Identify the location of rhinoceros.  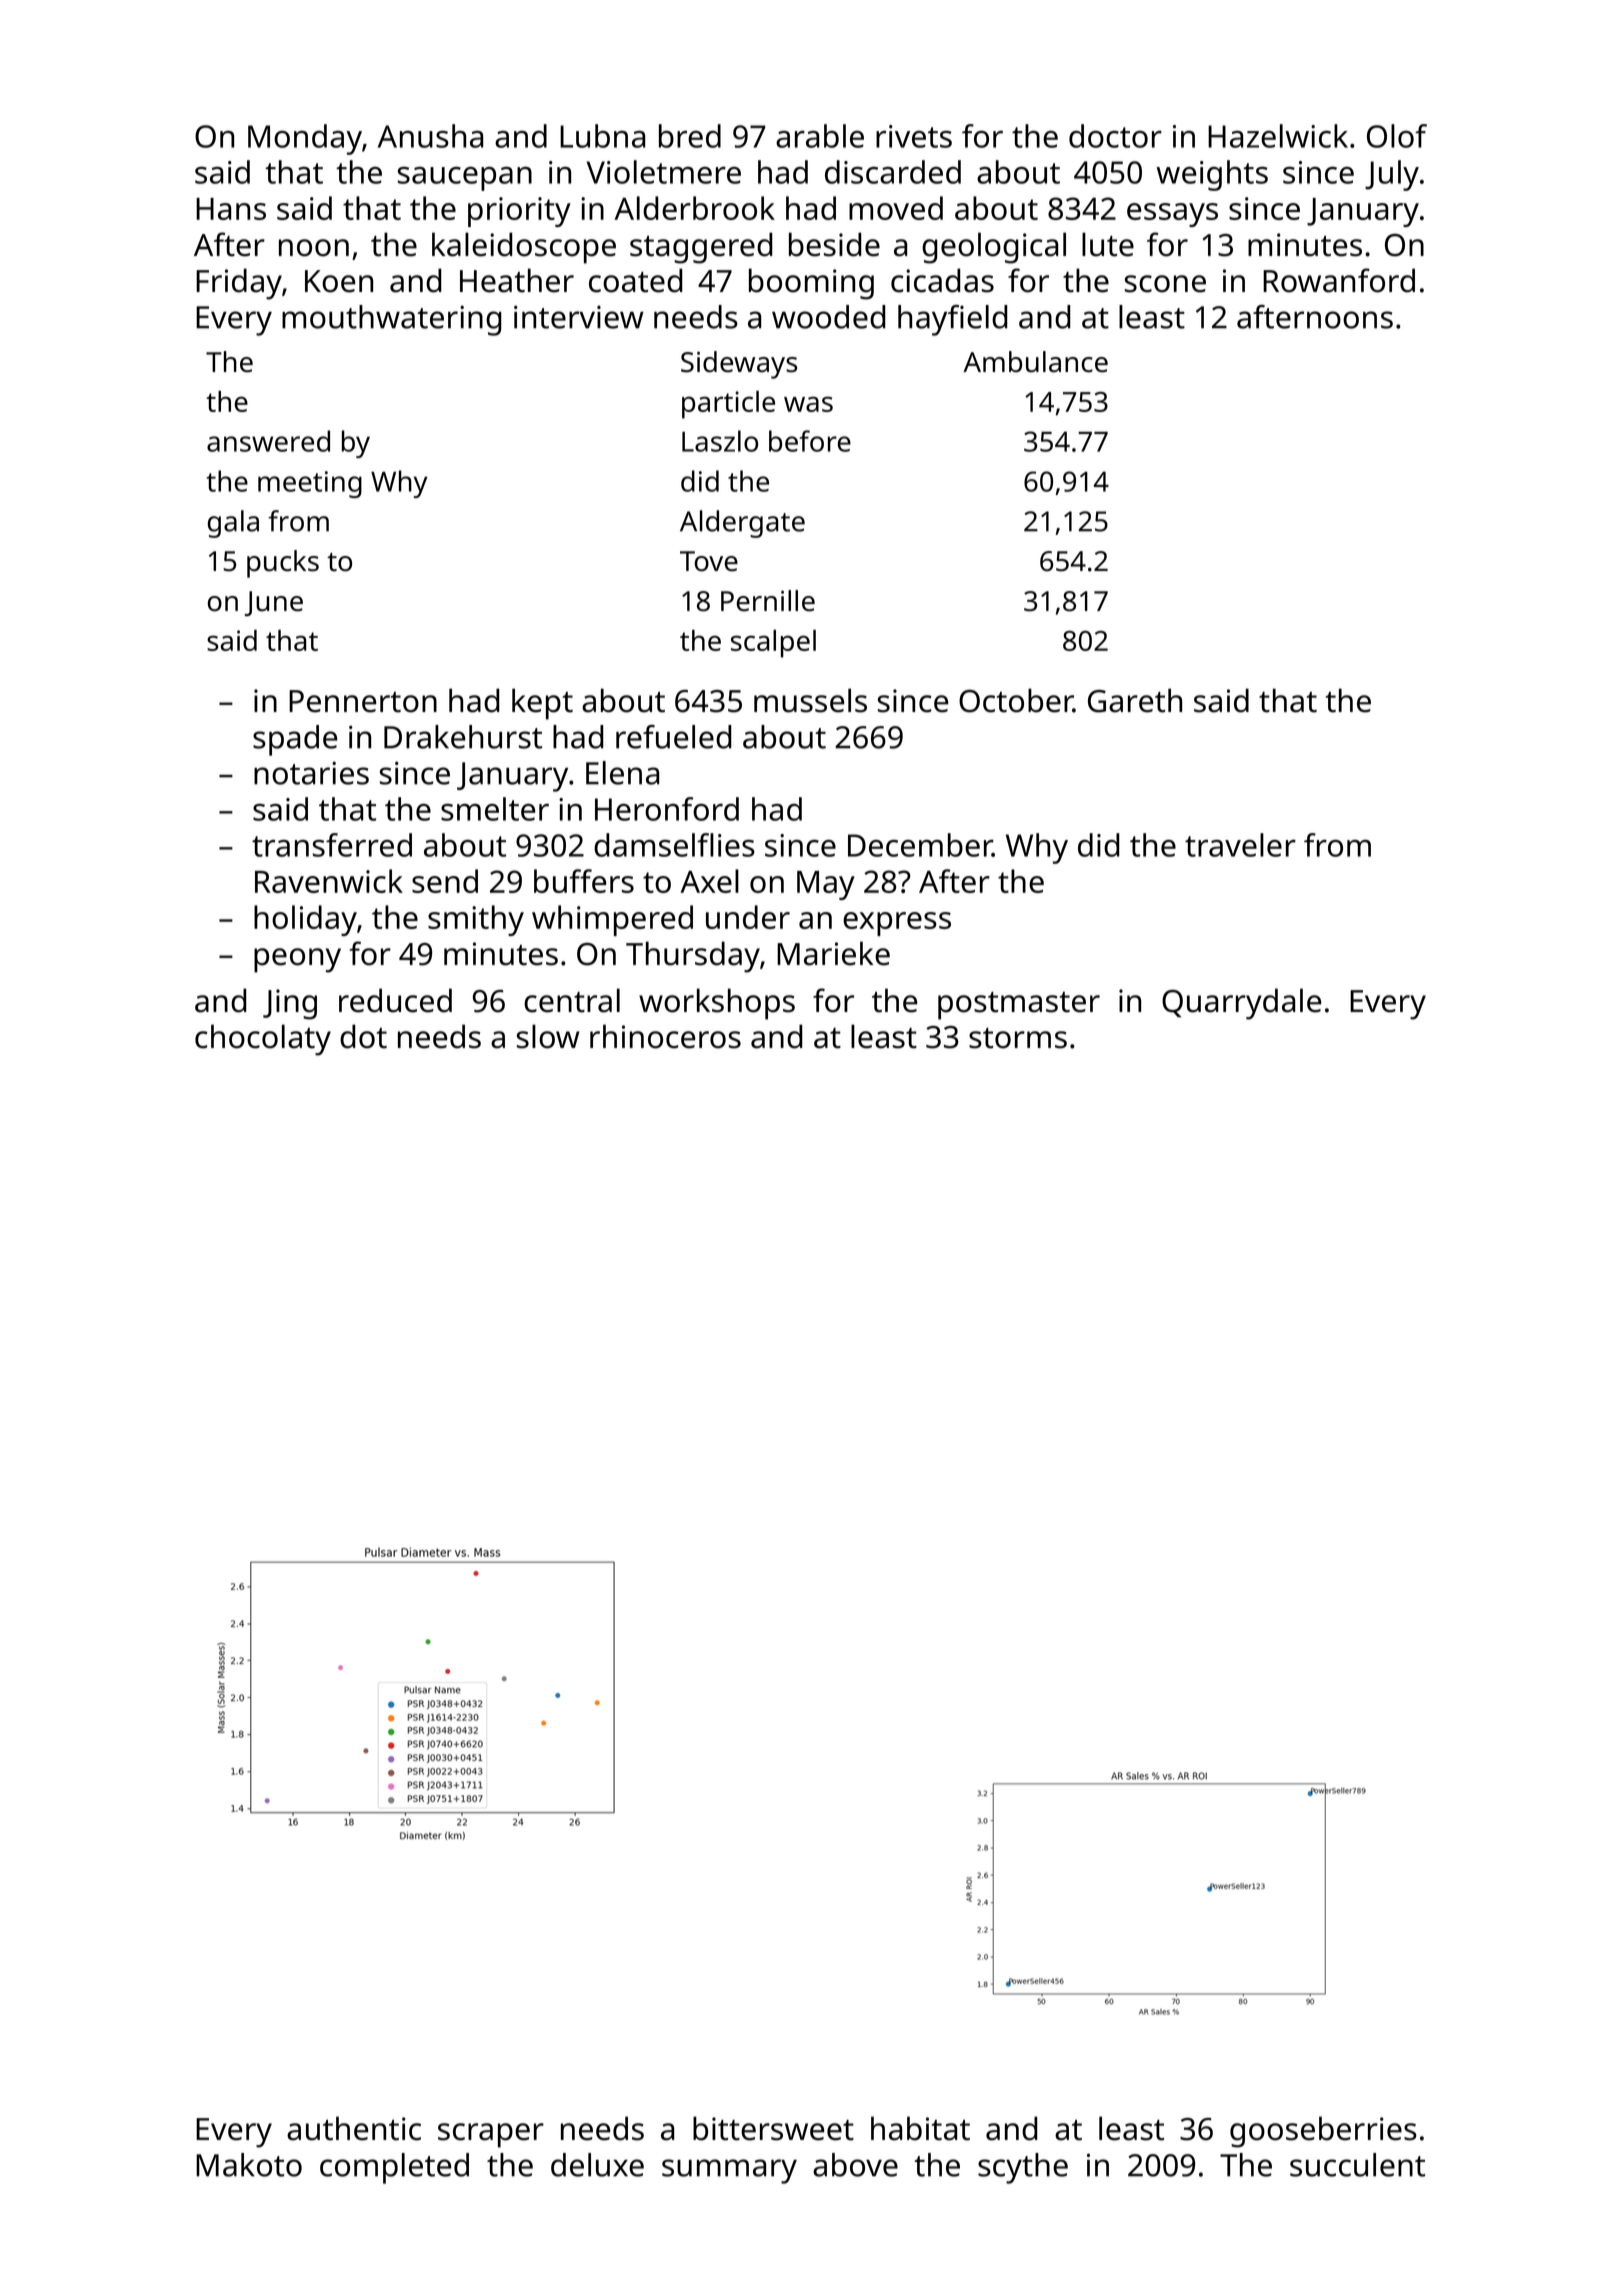
(665, 1036).
